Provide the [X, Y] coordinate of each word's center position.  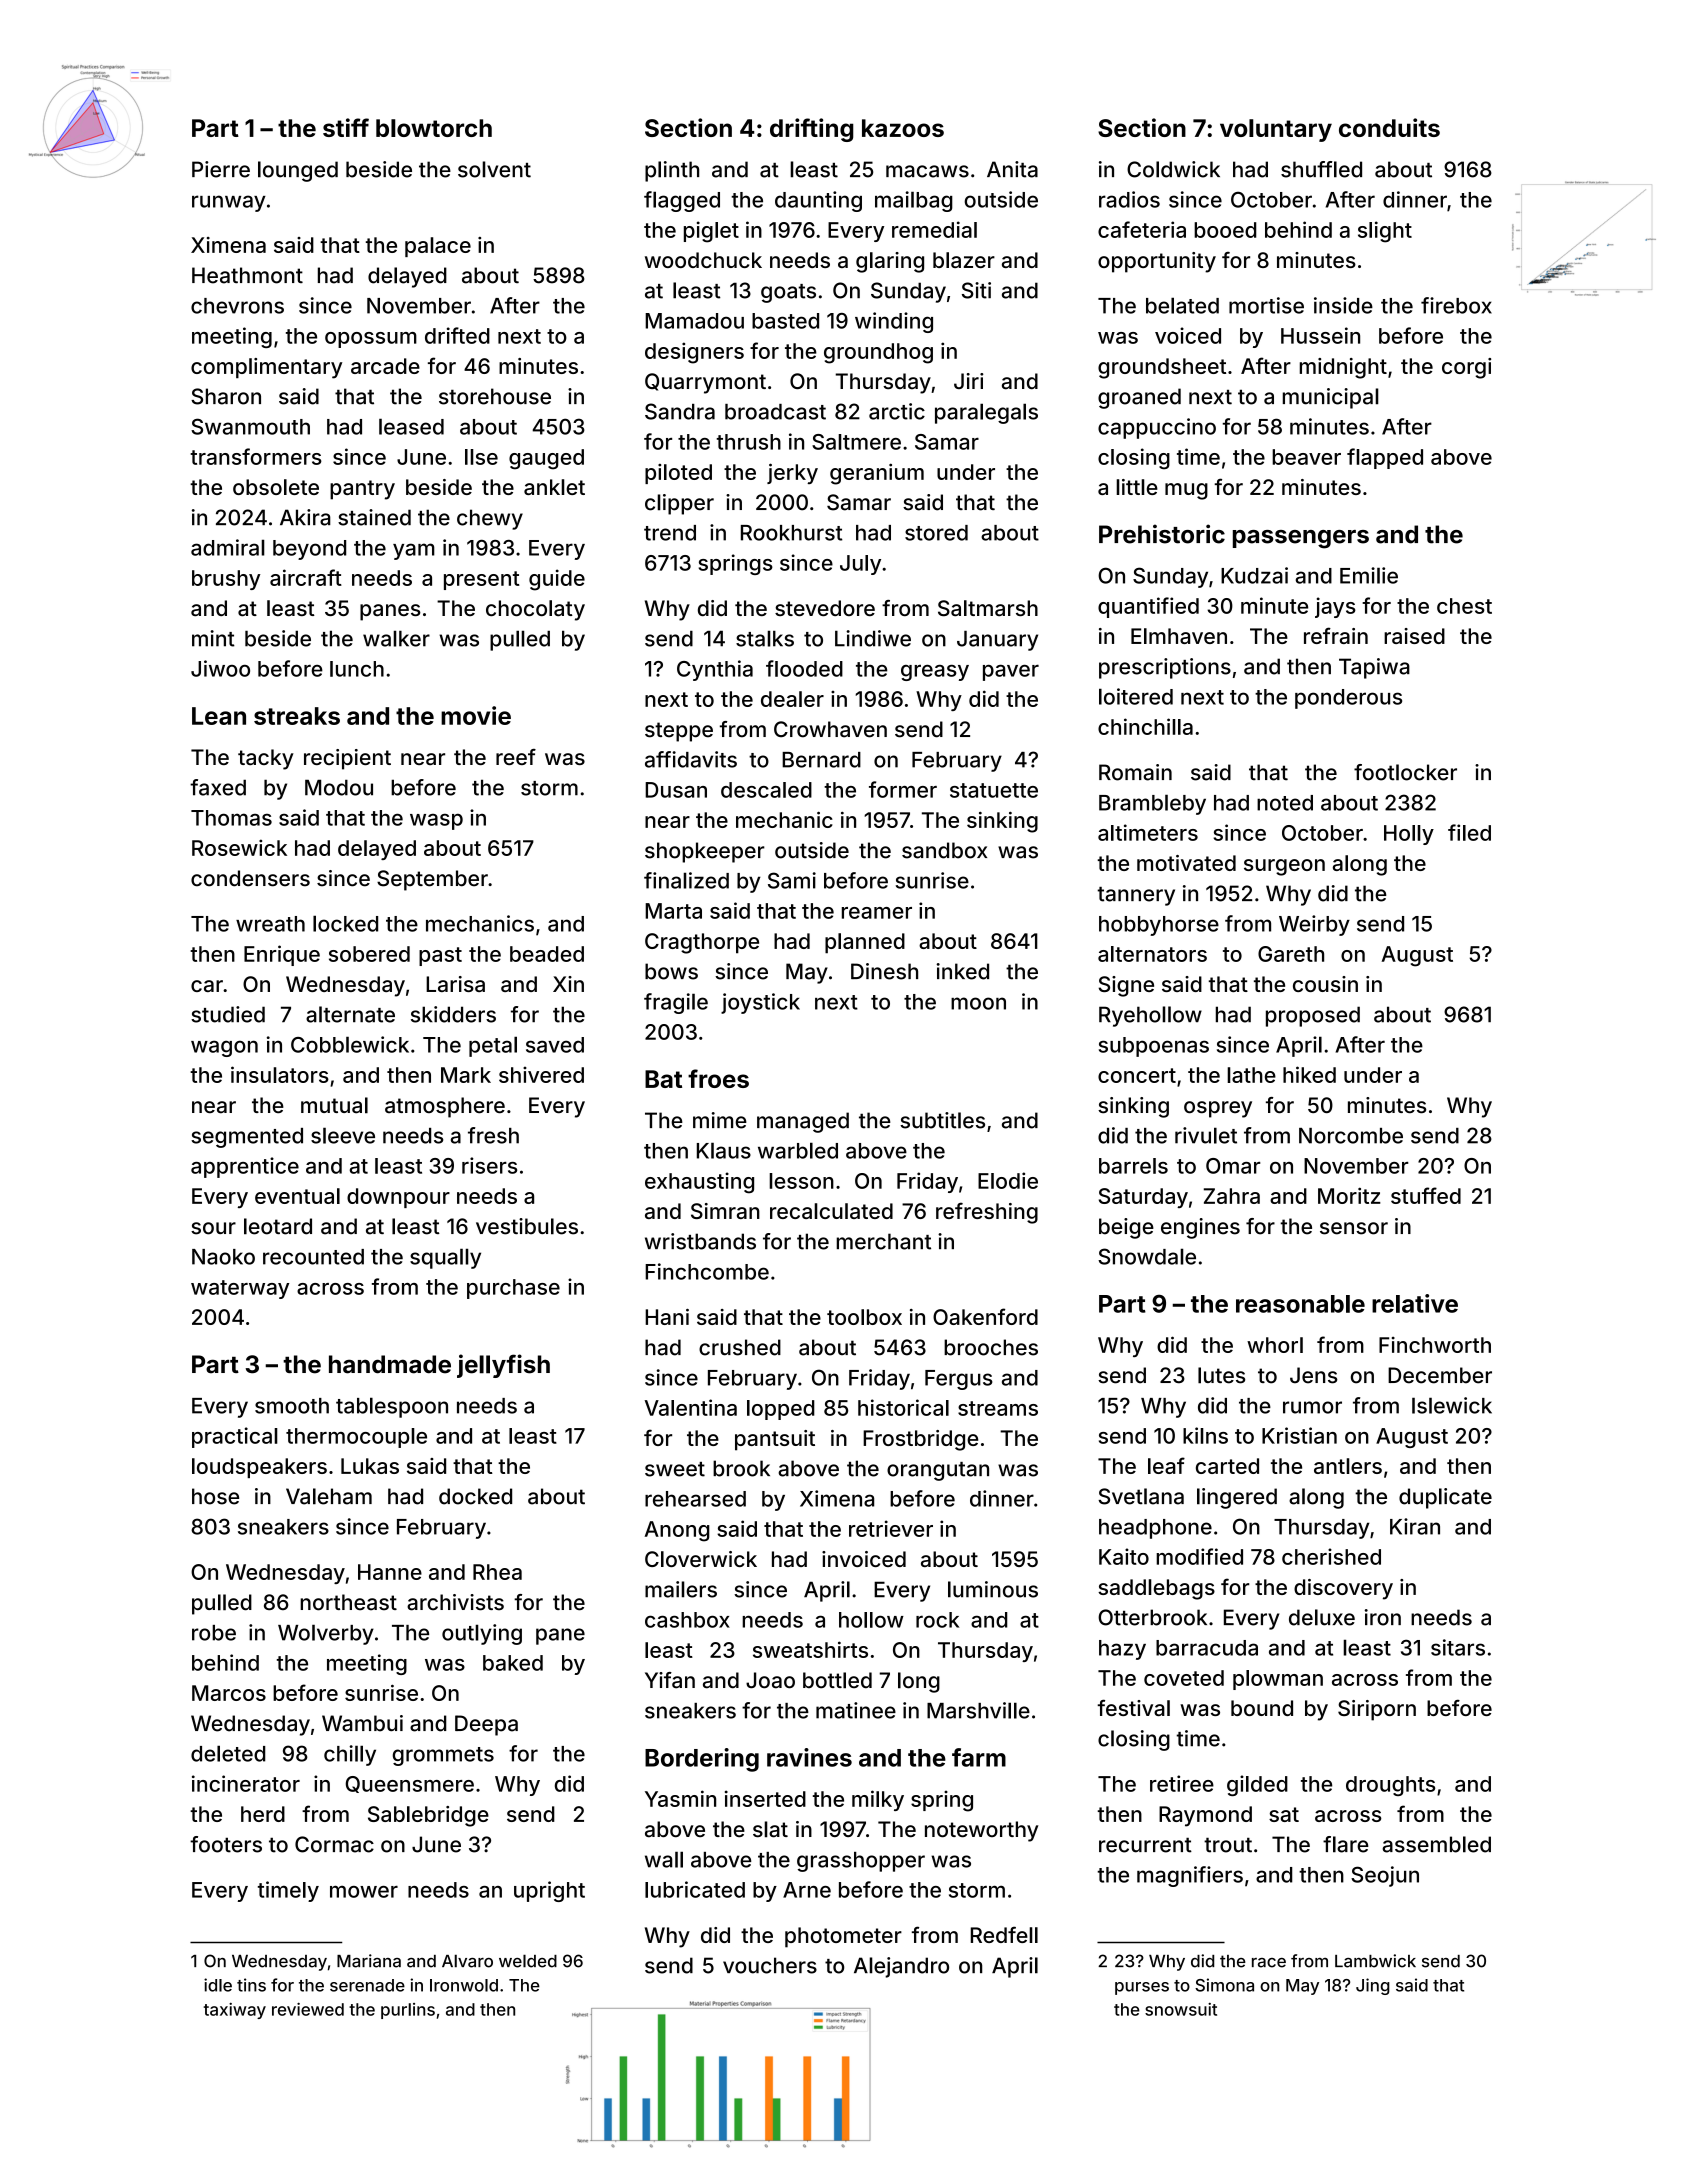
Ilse [481, 457]
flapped [1385, 458]
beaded [547, 954]
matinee [856, 1710]
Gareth [1291, 954]
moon [978, 1003]
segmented [247, 1138]
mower [364, 1891]
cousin [1325, 984]
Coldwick [1173, 169]
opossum [371, 340]
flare [1346, 1844]
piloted [678, 474]
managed [803, 1122]
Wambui [362, 1723]
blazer [964, 260]
